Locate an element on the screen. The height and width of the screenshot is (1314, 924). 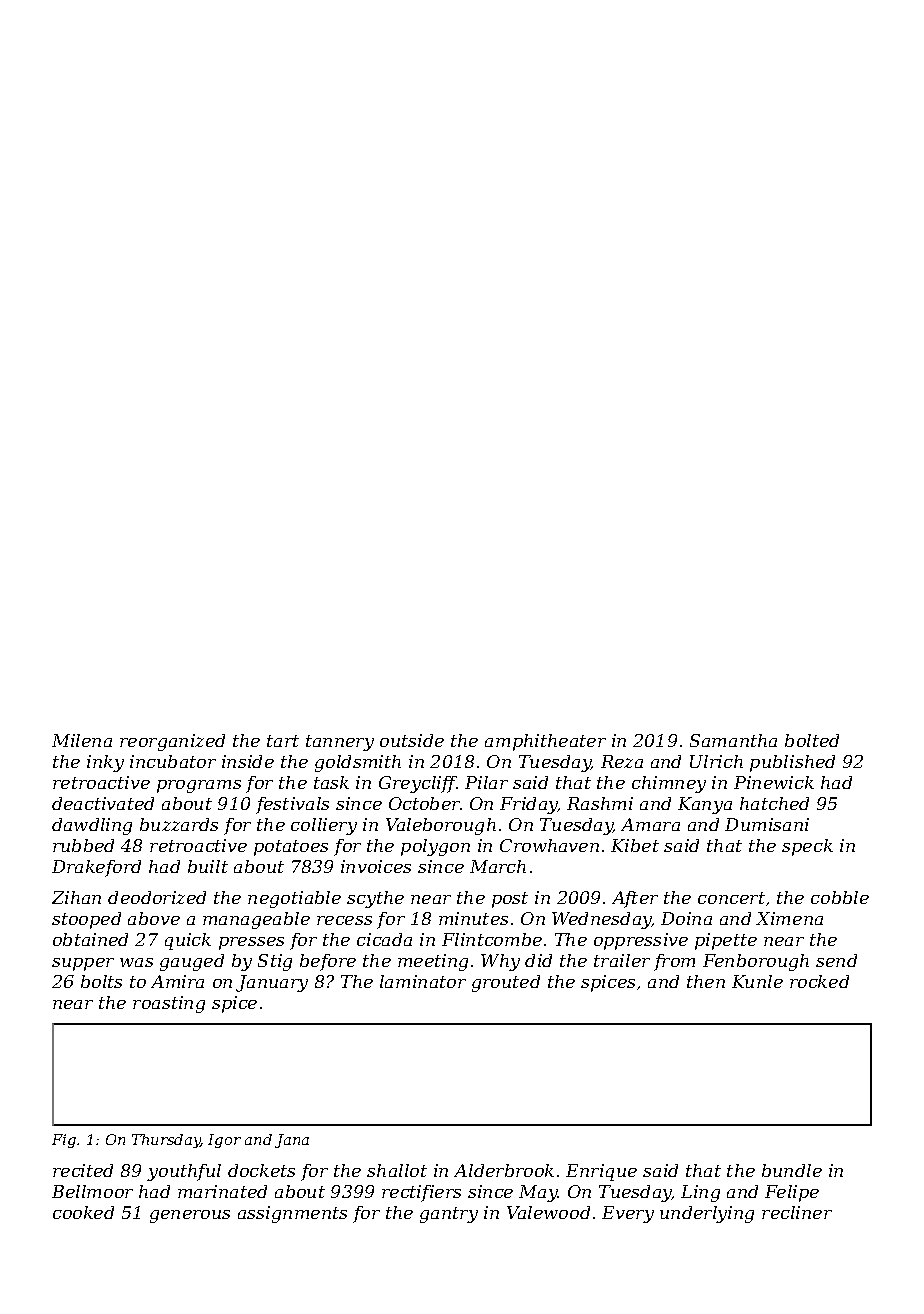
recliner is located at coordinates (797, 1212).
